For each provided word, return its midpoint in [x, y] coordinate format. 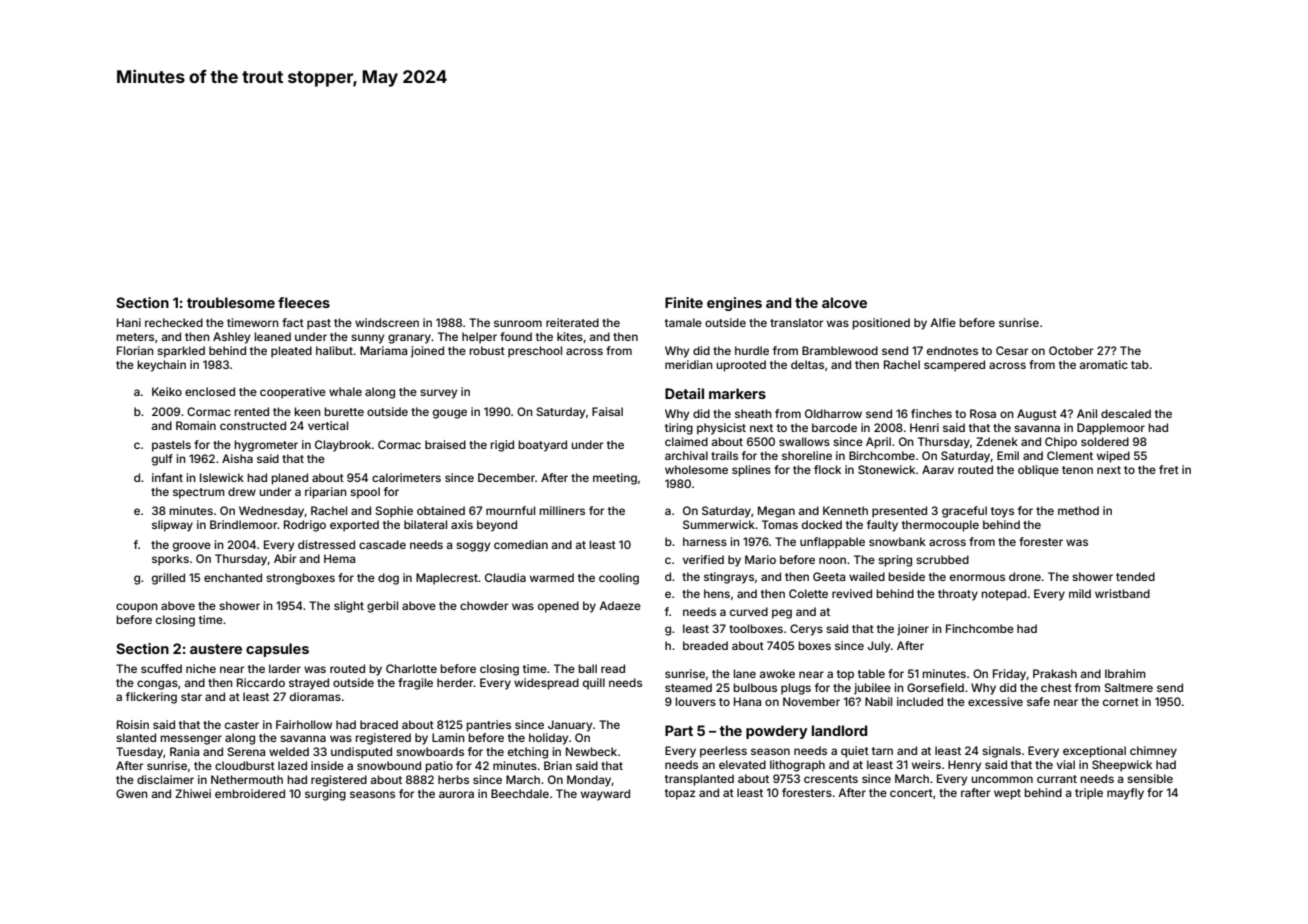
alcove [844, 302]
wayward [605, 795]
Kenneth [845, 510]
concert [911, 793]
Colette [808, 593]
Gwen [132, 793]
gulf [162, 460]
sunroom [518, 323]
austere [216, 649]
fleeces [304, 302]
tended [1135, 576]
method [1078, 510]
